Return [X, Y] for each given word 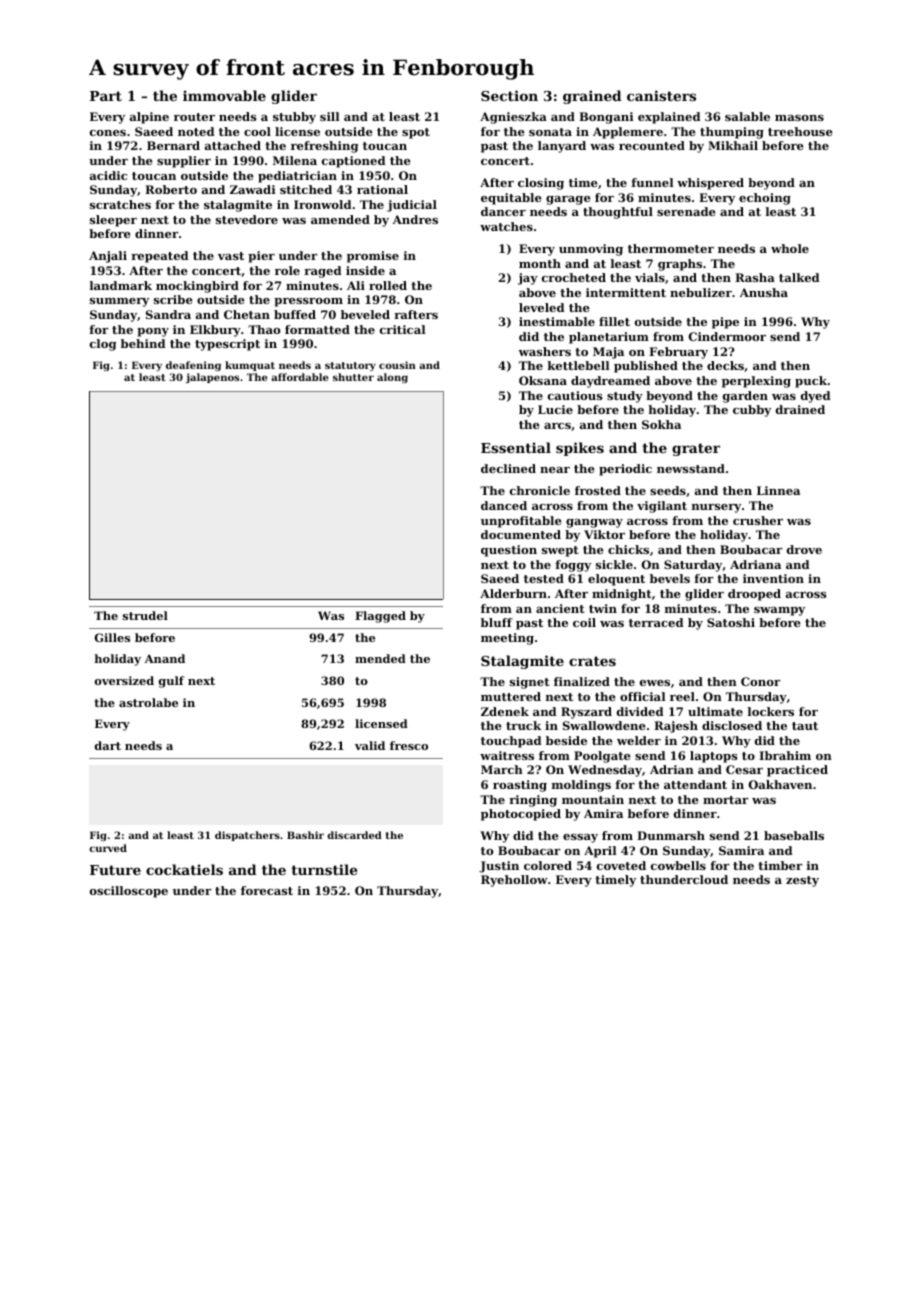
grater [696, 449]
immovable [224, 95]
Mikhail [733, 145]
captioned [353, 162]
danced [504, 505]
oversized [124, 680]
